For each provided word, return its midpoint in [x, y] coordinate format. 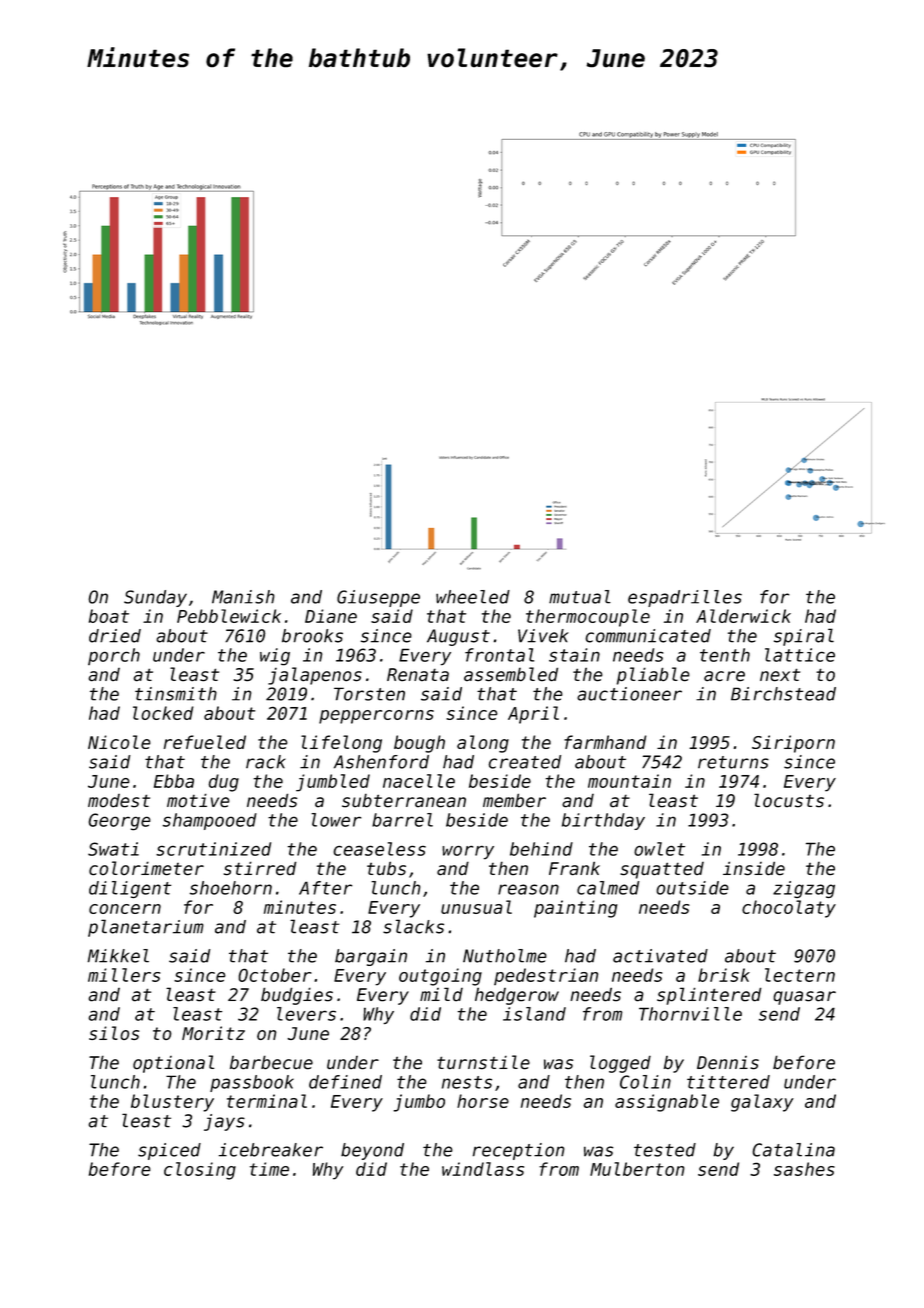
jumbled [333, 783]
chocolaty [789, 909]
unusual [476, 907]
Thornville [690, 1014]
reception [519, 1151]
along [483, 744]
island [534, 1014]
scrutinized [213, 849]
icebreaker [271, 1150]
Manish [243, 597]
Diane [331, 616]
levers [306, 1014]
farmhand [605, 742]
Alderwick [743, 616]
